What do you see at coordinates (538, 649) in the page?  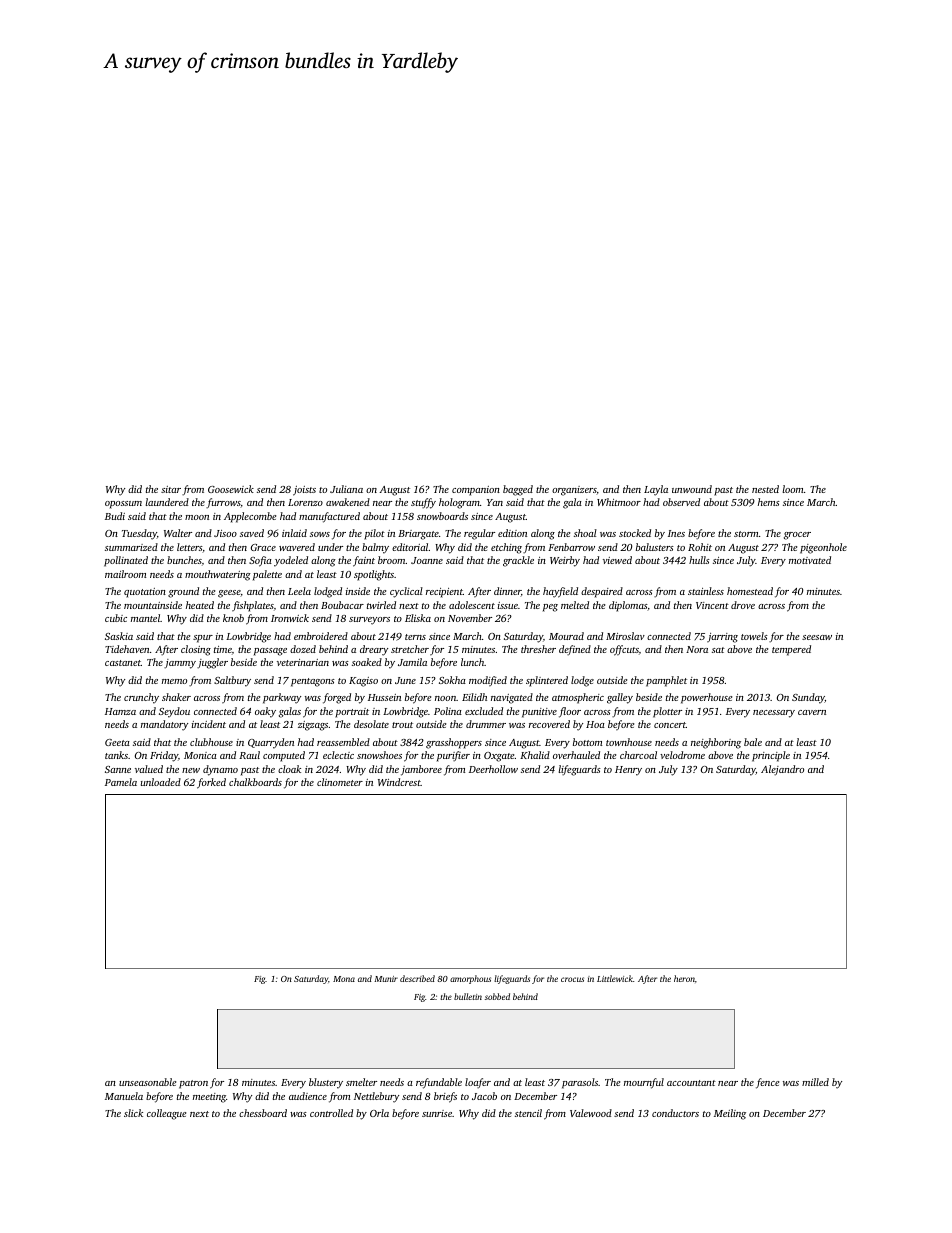 I see `thresher` at bounding box center [538, 649].
